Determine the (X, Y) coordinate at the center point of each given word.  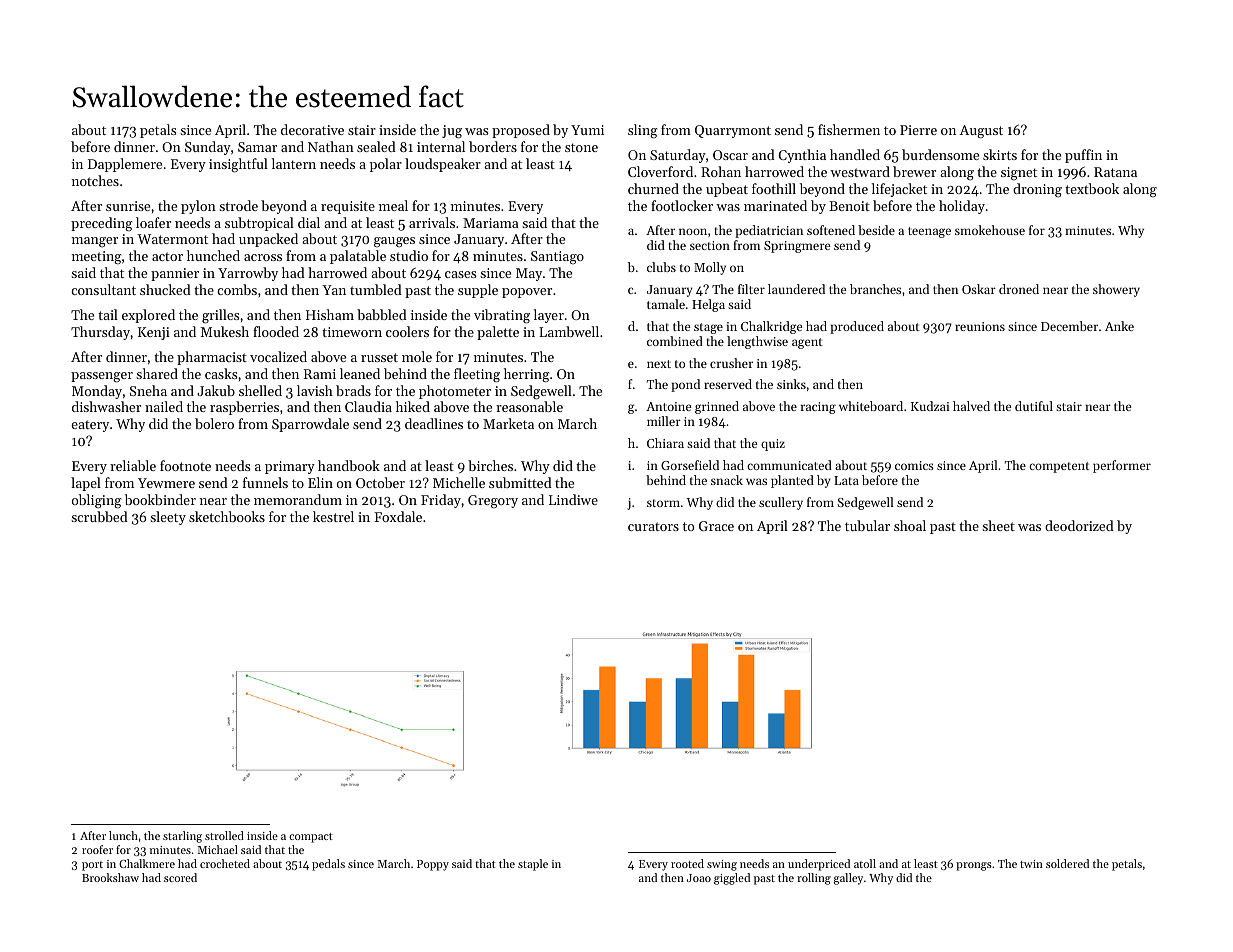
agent (807, 343)
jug (452, 132)
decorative (312, 129)
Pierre (918, 130)
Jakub (216, 390)
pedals (328, 865)
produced (857, 327)
